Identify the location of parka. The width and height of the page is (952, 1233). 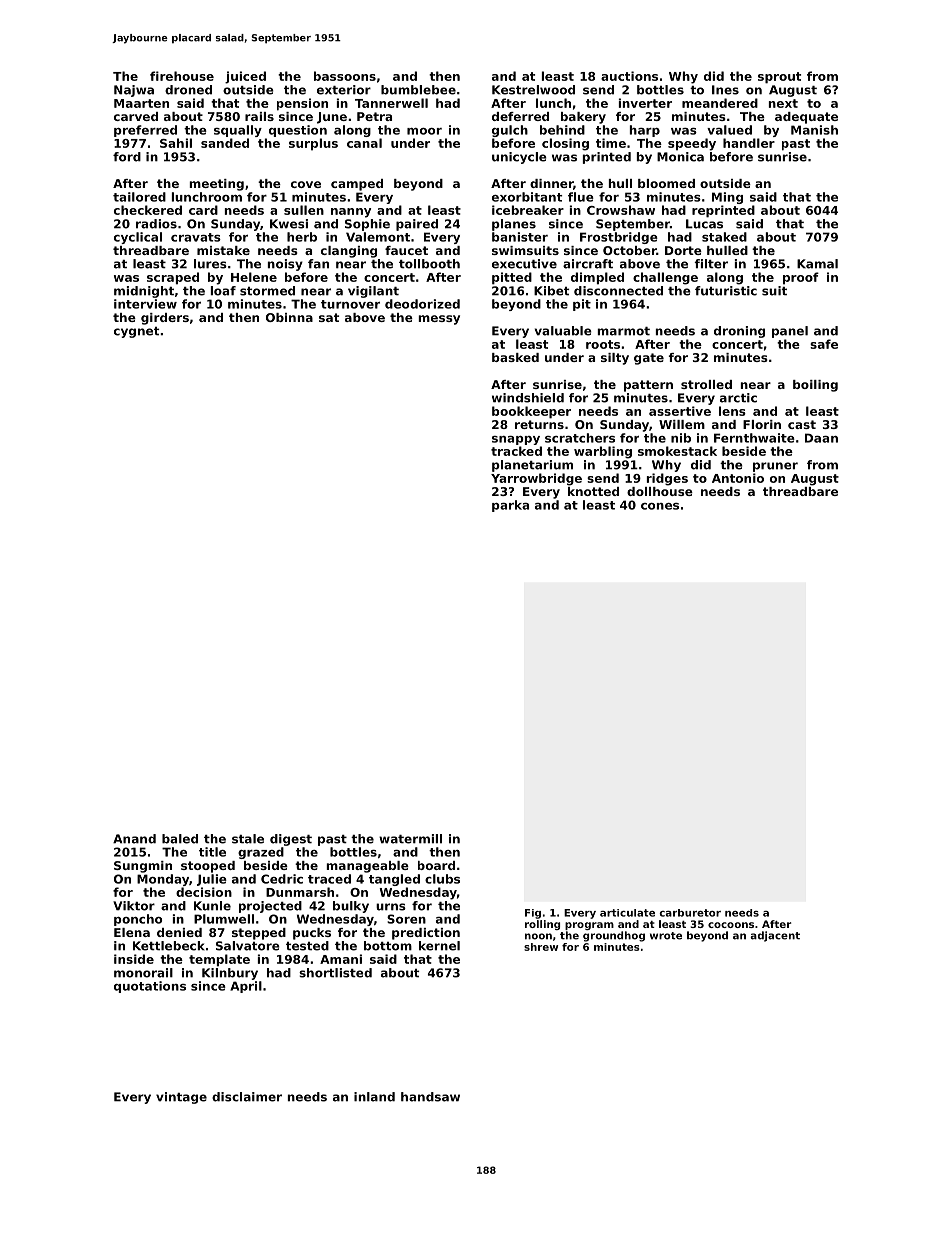
(510, 506).
